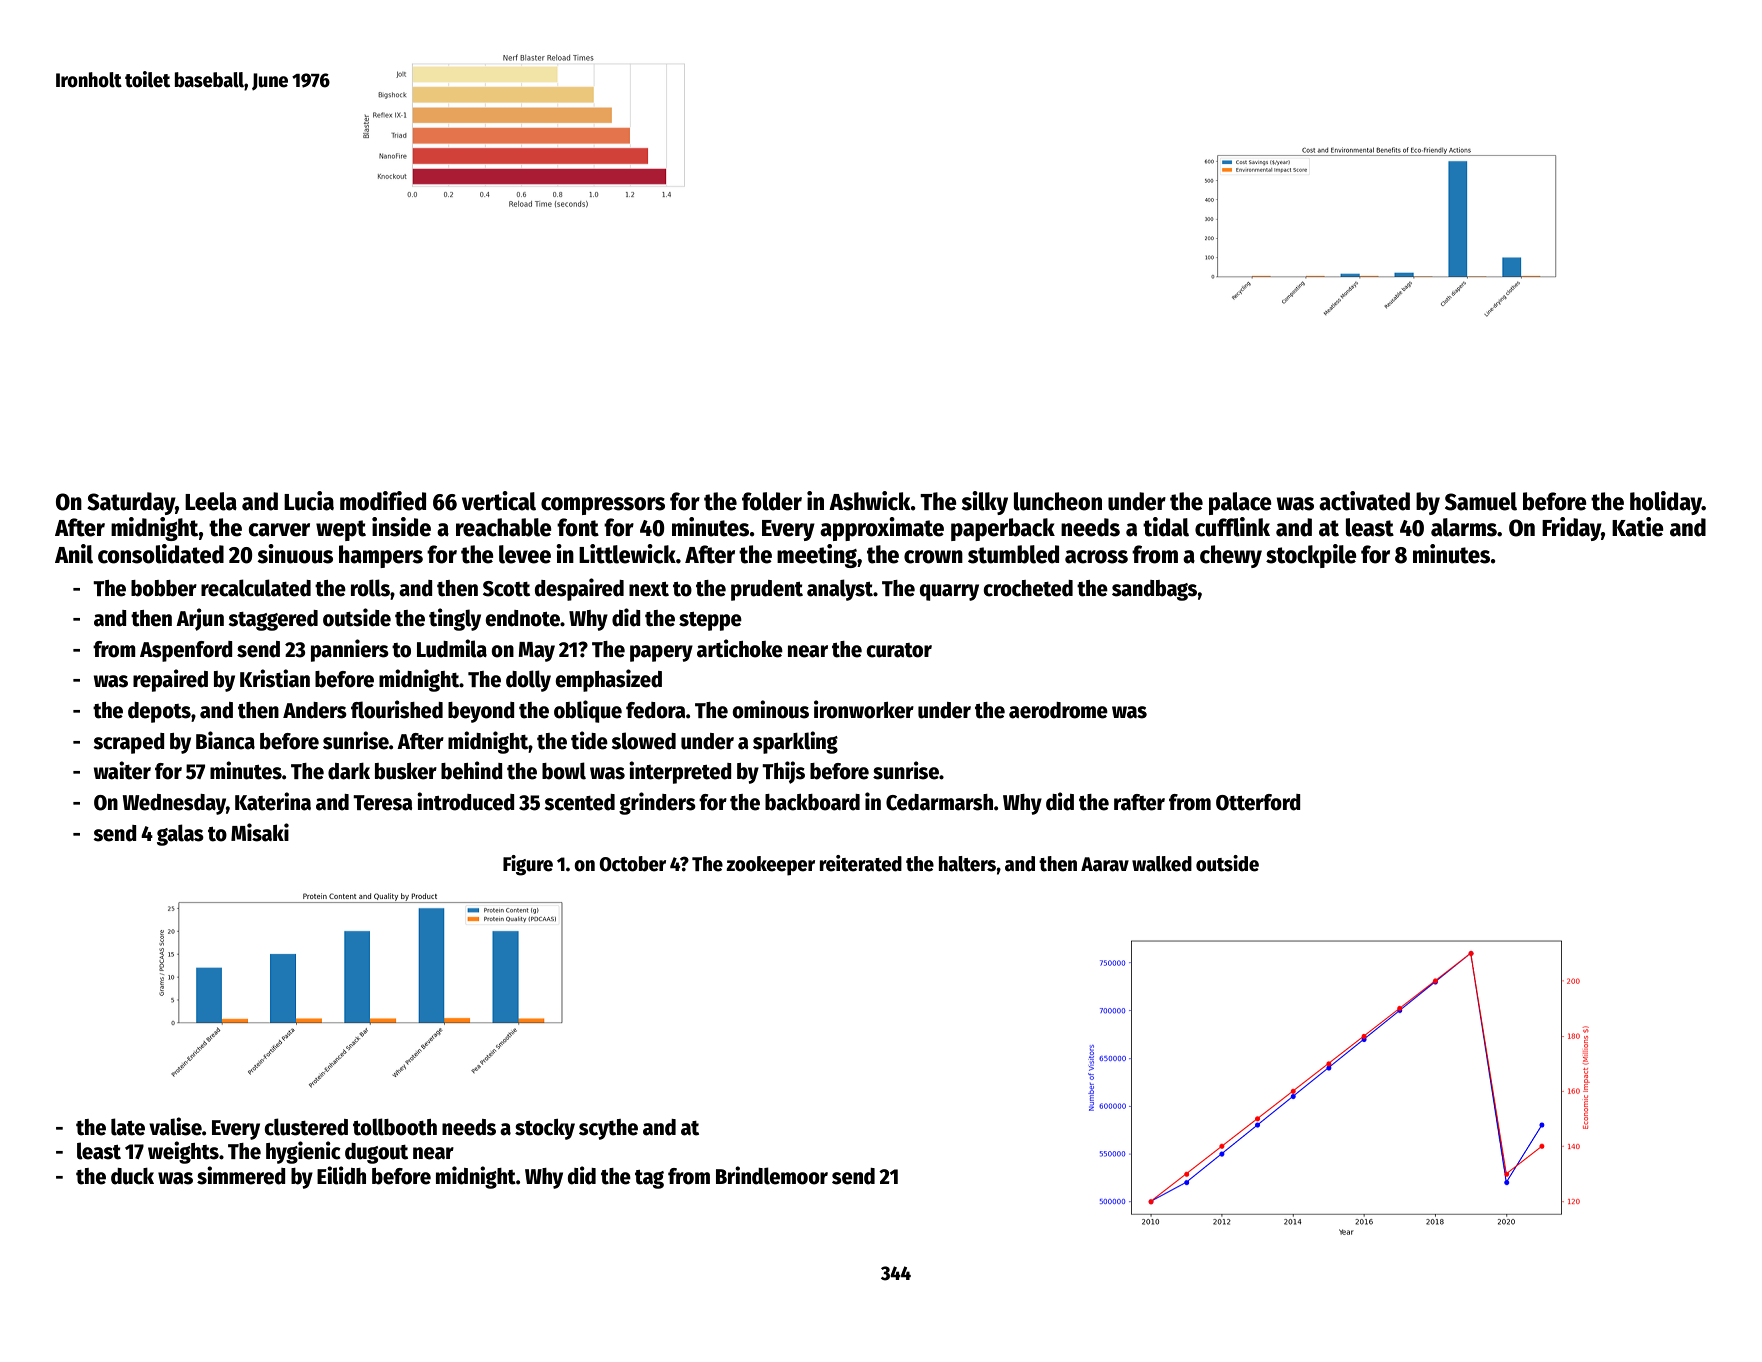  What do you see at coordinates (1028, 588) in the image?
I see `crocheted` at bounding box center [1028, 588].
